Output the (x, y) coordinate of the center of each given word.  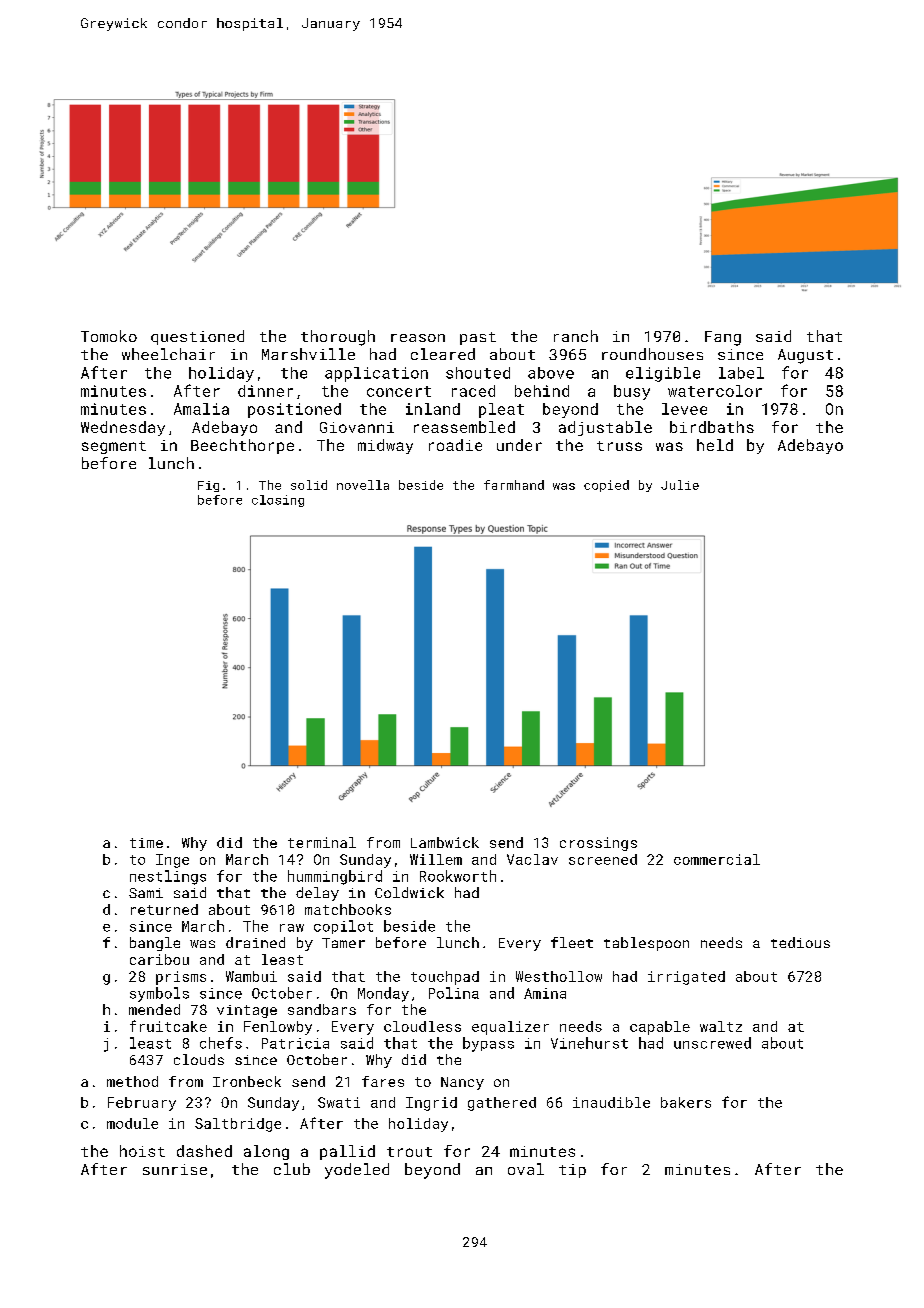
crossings (598, 844)
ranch (576, 336)
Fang (723, 338)
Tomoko (109, 336)
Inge (172, 861)
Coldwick (409, 892)
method (132, 1081)
